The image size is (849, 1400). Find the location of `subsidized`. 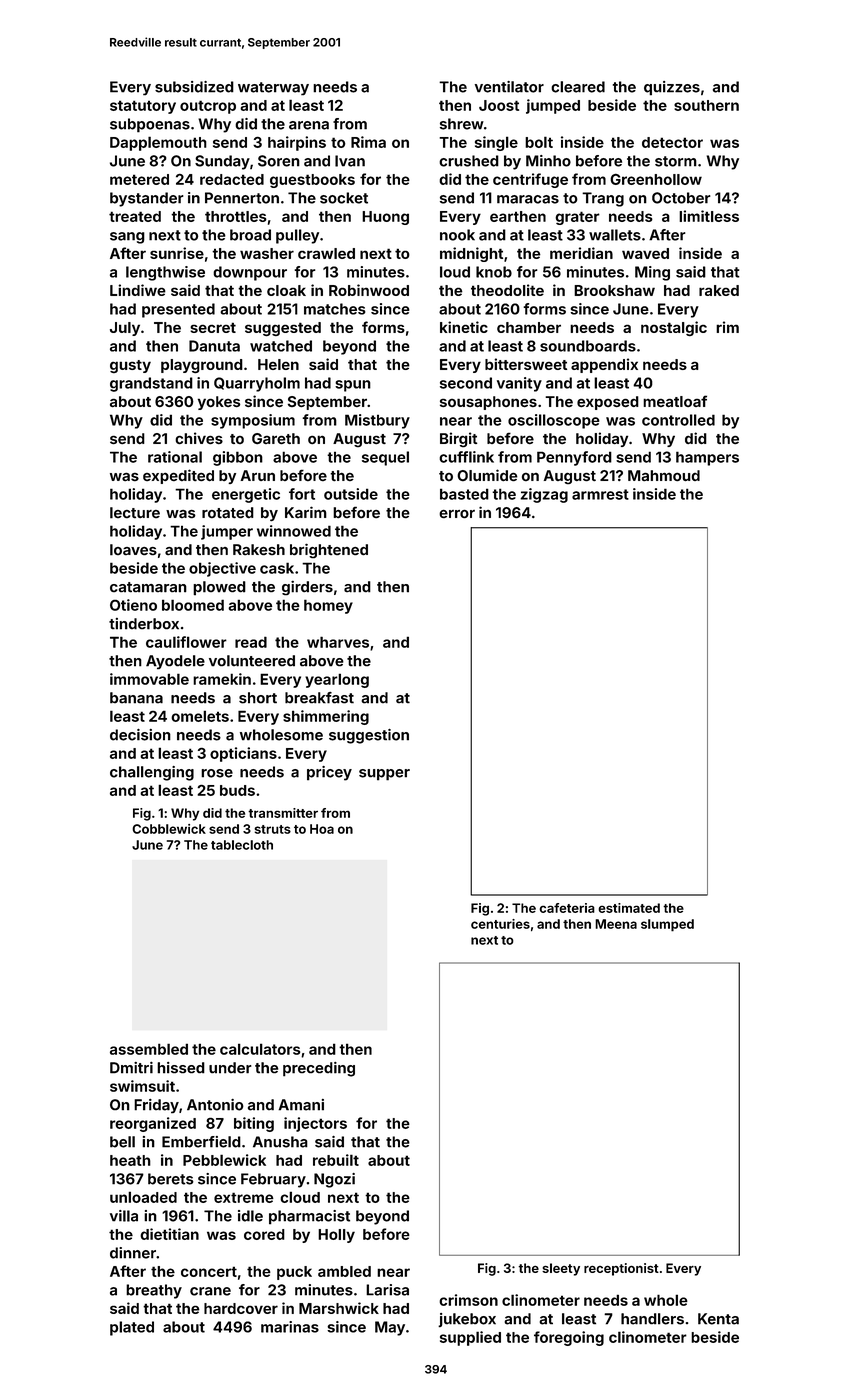

subsidized is located at coordinates (194, 87).
